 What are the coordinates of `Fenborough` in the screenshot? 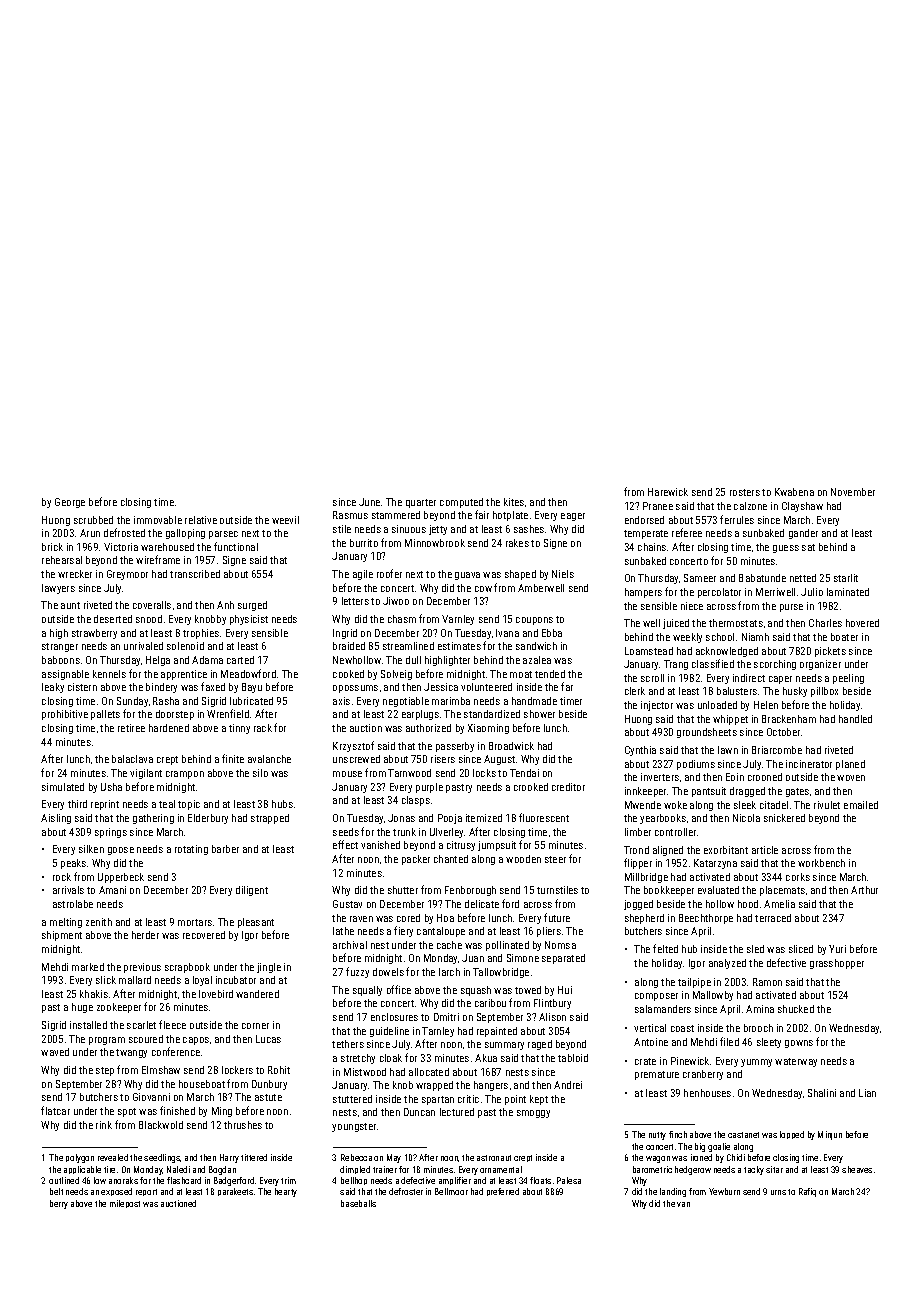 It's located at (470, 891).
